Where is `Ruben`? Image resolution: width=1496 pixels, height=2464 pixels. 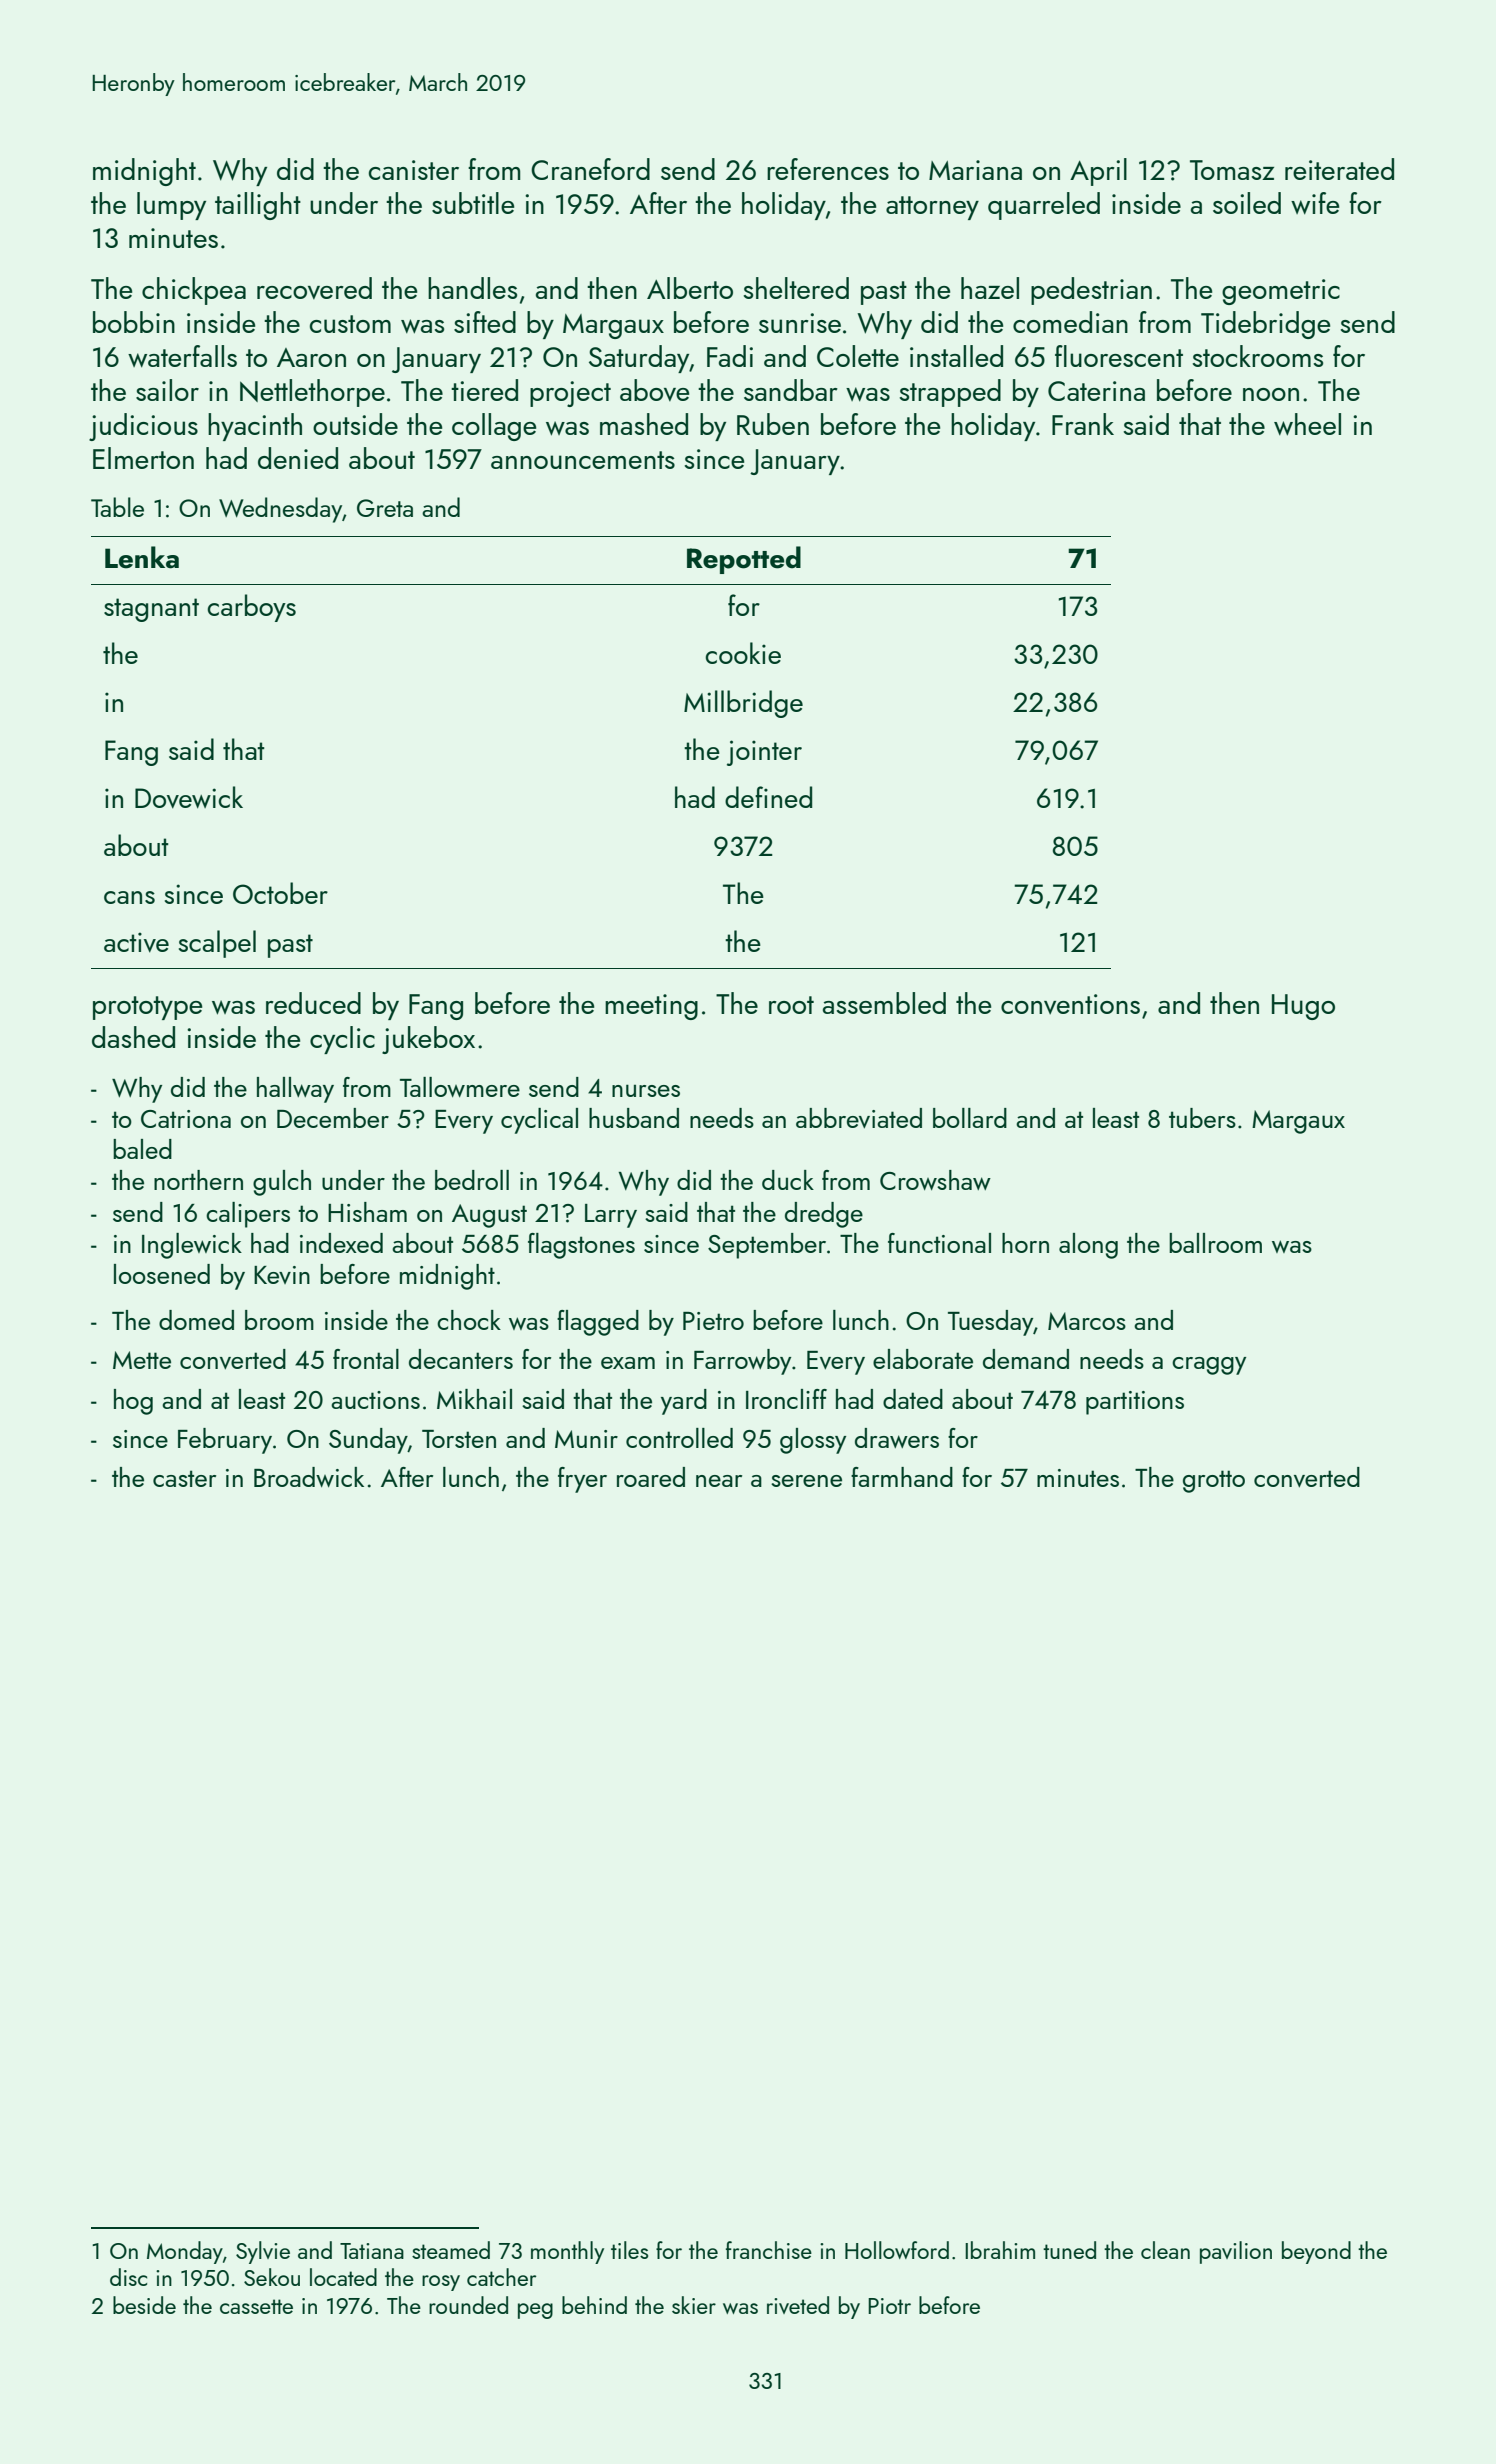
Ruben is located at coordinates (773, 424).
